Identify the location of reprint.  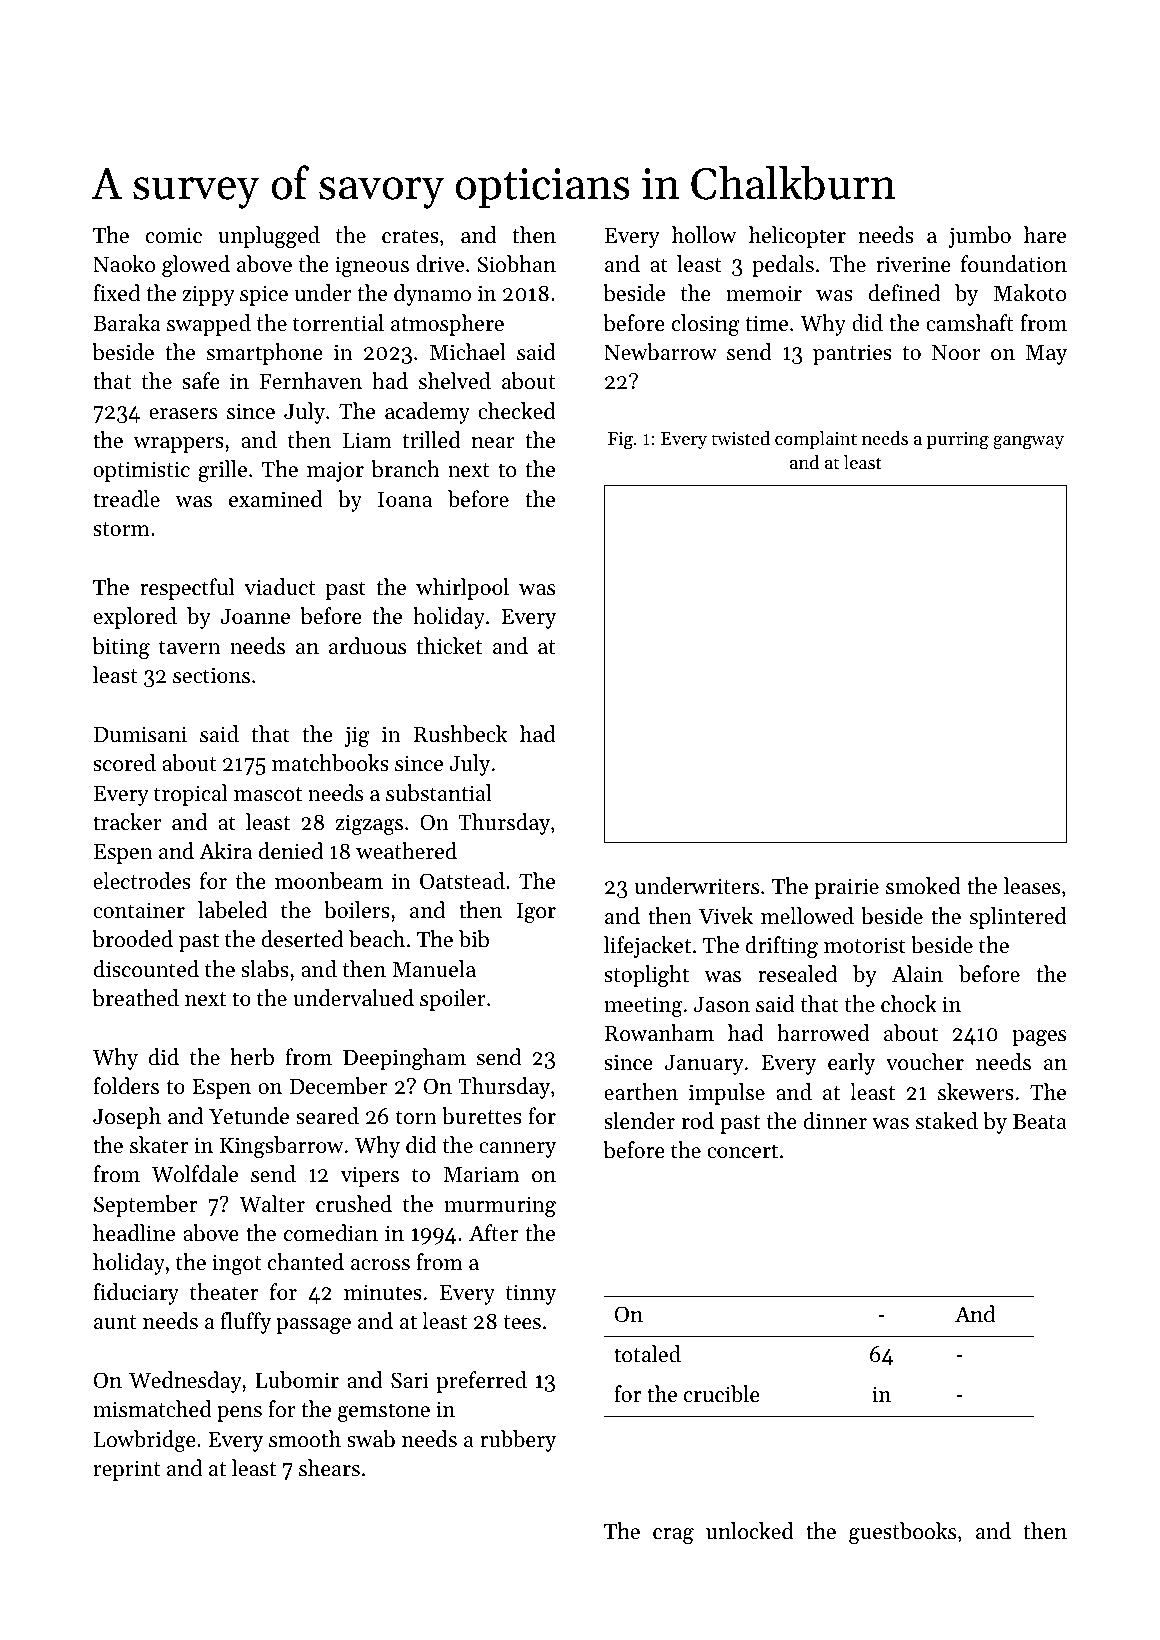
(126, 1470).
